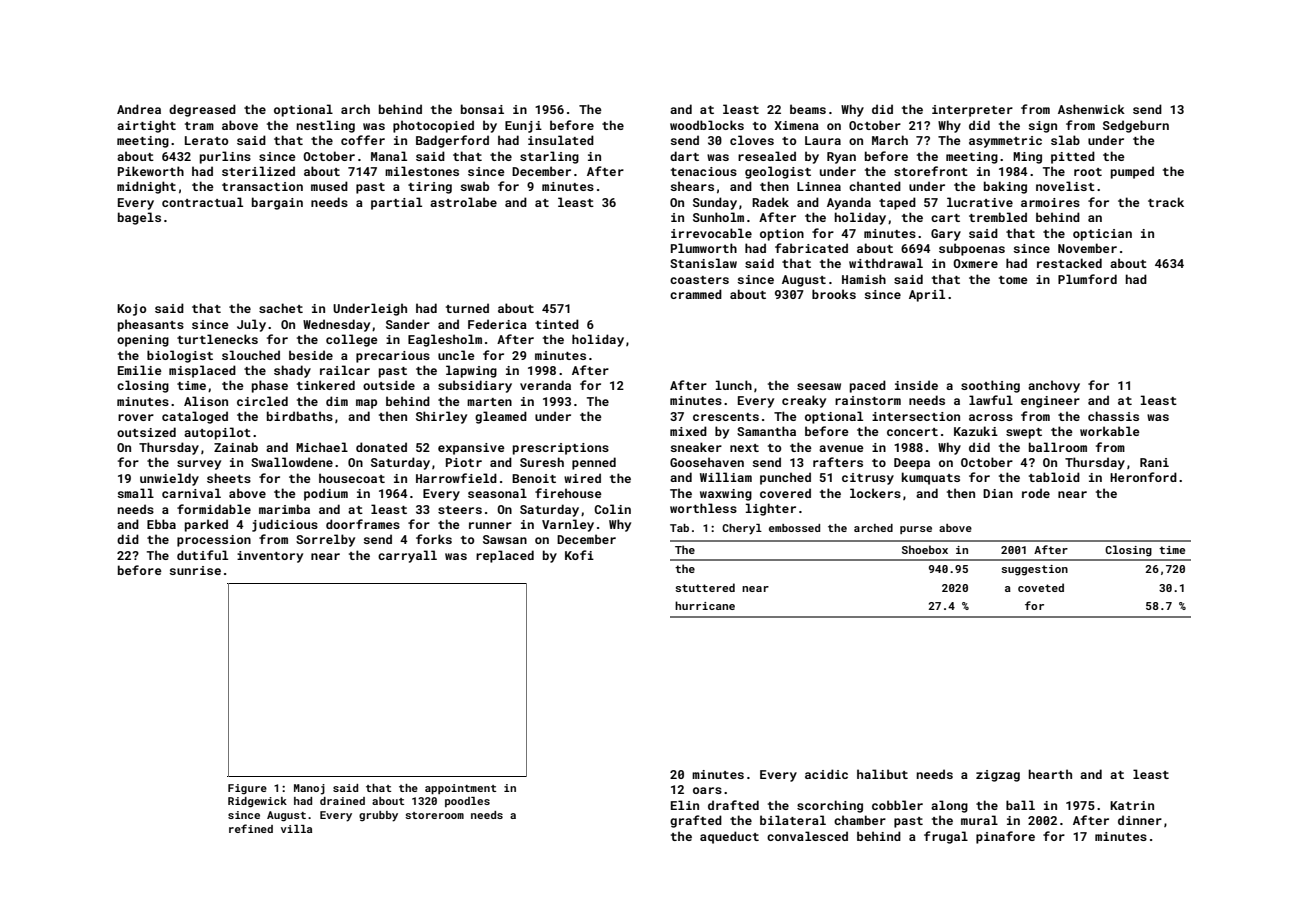 The height and width of the screenshot is (924, 1308). What do you see at coordinates (1091, 109) in the screenshot?
I see `Ashenwick` at bounding box center [1091, 109].
